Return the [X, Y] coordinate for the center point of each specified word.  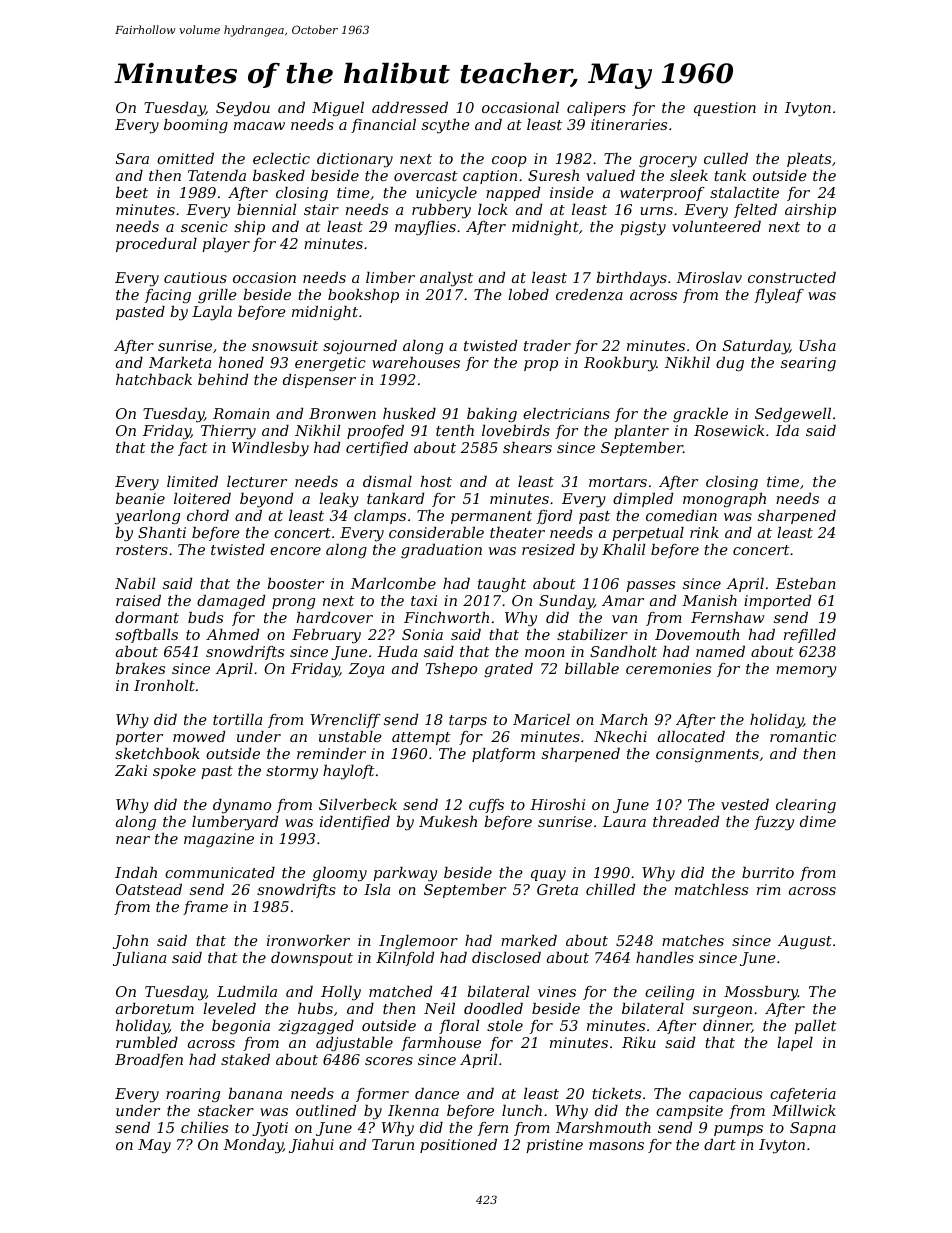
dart [720, 1144]
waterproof [662, 194]
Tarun [393, 1144]
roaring [193, 1095]
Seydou [243, 109]
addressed [410, 107]
